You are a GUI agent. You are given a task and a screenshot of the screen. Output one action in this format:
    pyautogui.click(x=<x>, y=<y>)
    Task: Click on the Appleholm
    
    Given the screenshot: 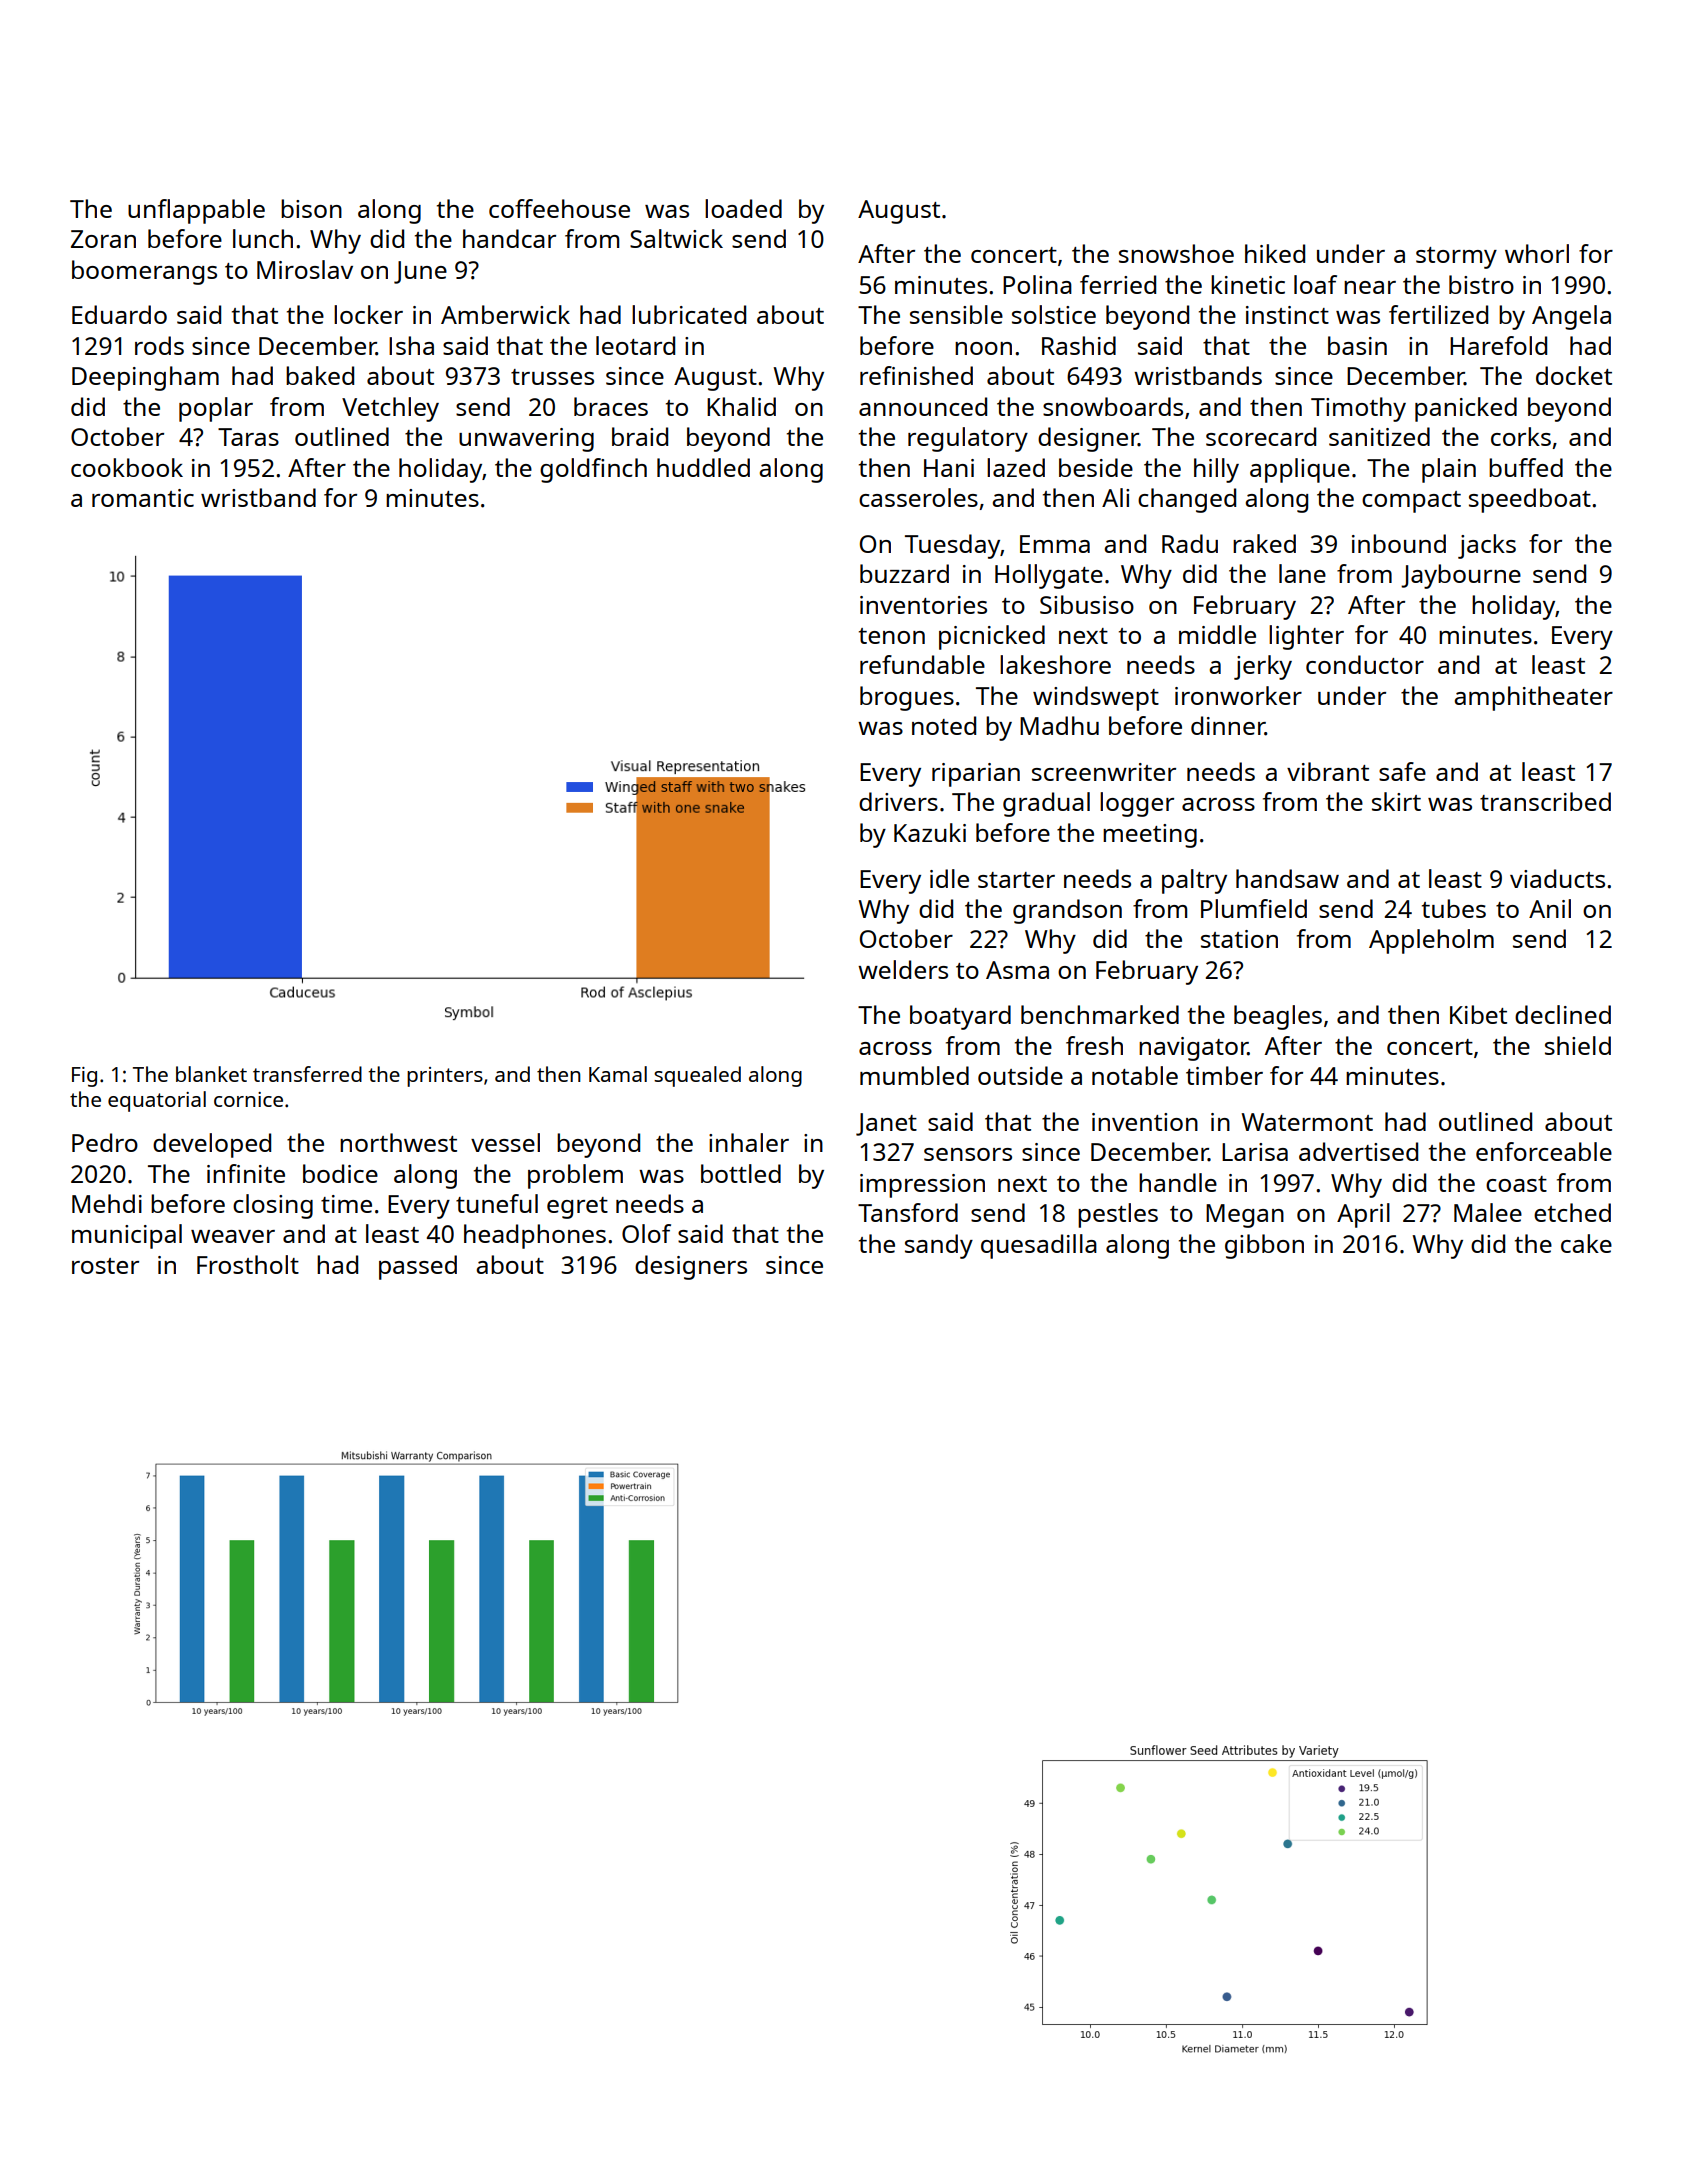 What is the action you would take?
    pyautogui.click(x=1431, y=941)
